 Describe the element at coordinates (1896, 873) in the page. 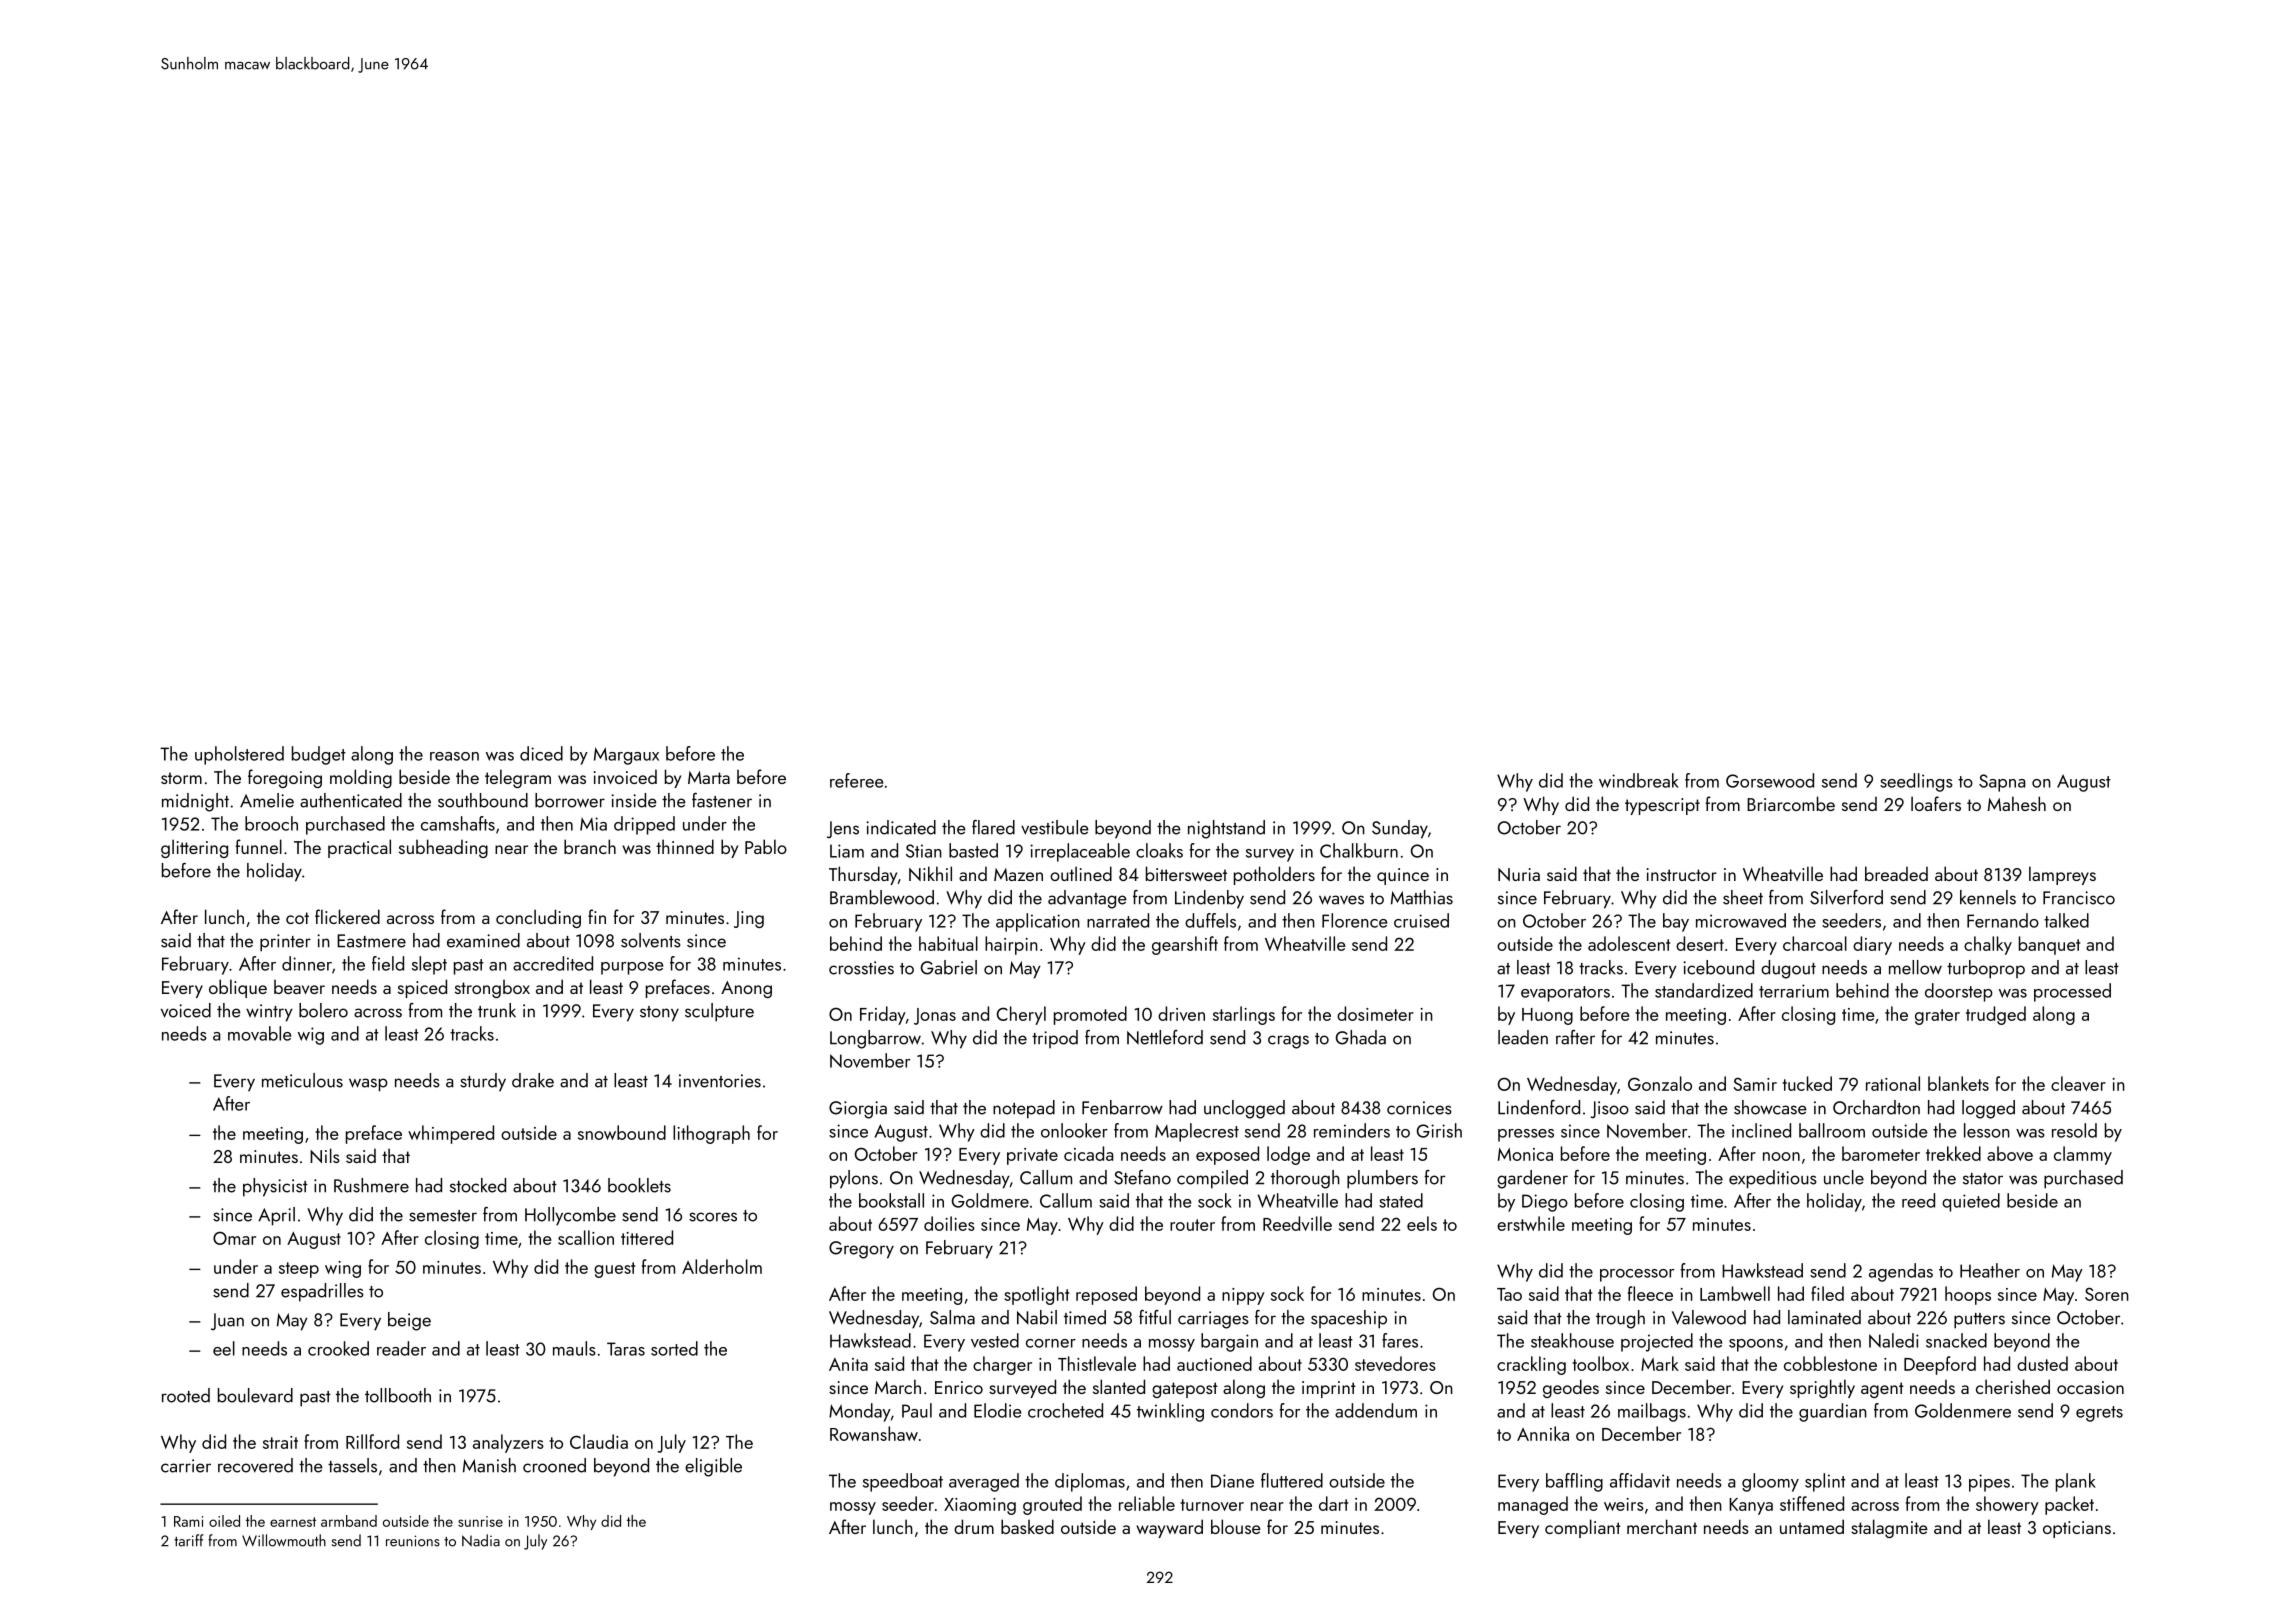

I see `breaded` at that location.
